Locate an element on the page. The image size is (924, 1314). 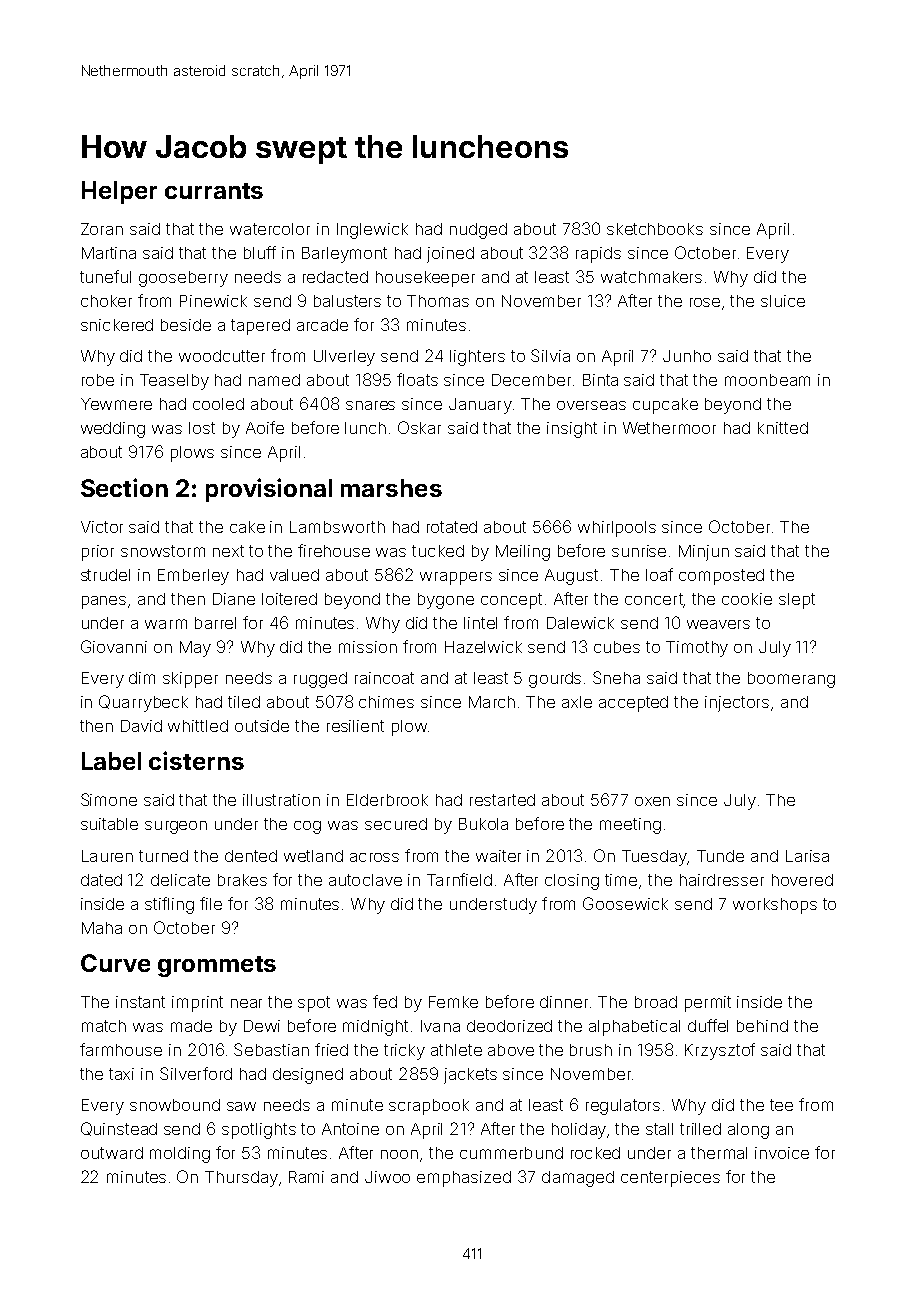
instant is located at coordinates (140, 1002).
